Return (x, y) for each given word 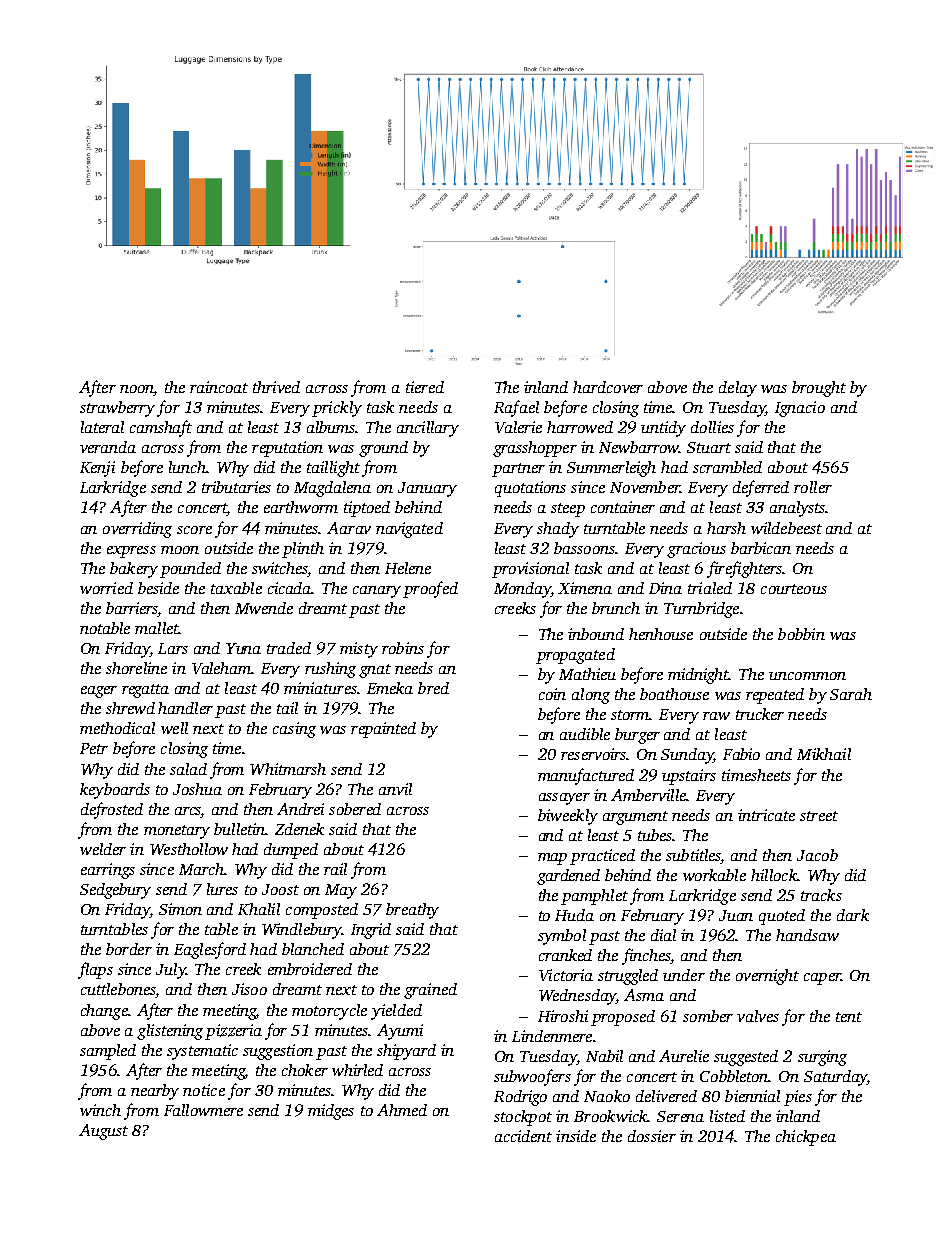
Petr (94, 748)
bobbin (801, 634)
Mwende (264, 608)
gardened (568, 877)
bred (433, 688)
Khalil (259, 909)
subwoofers (532, 1077)
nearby (155, 1092)
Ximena (585, 588)
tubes (655, 835)
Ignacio (800, 409)
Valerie (518, 427)
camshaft (161, 428)
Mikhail (824, 754)
